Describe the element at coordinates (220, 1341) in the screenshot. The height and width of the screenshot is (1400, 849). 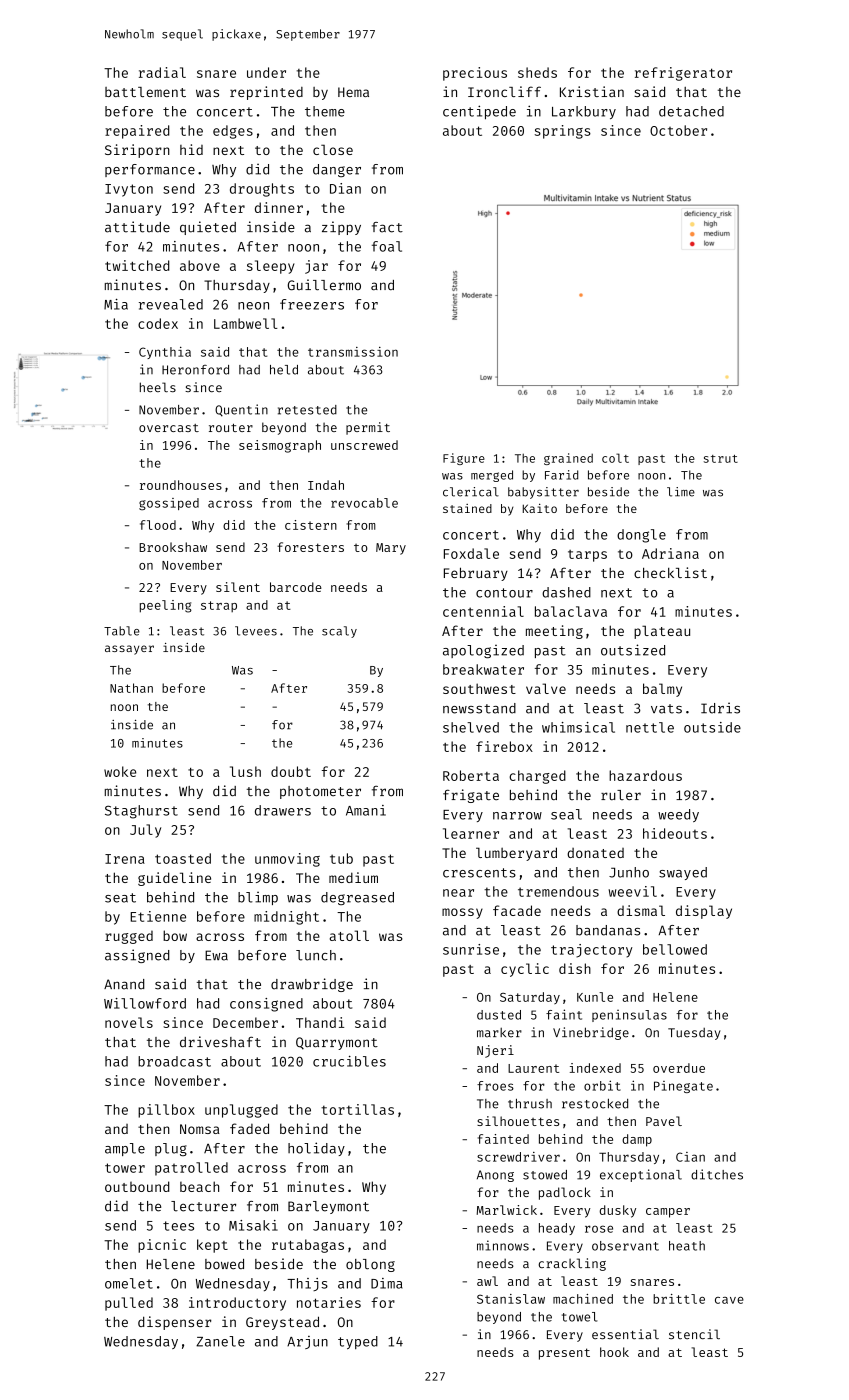
I see `Zanele` at that location.
